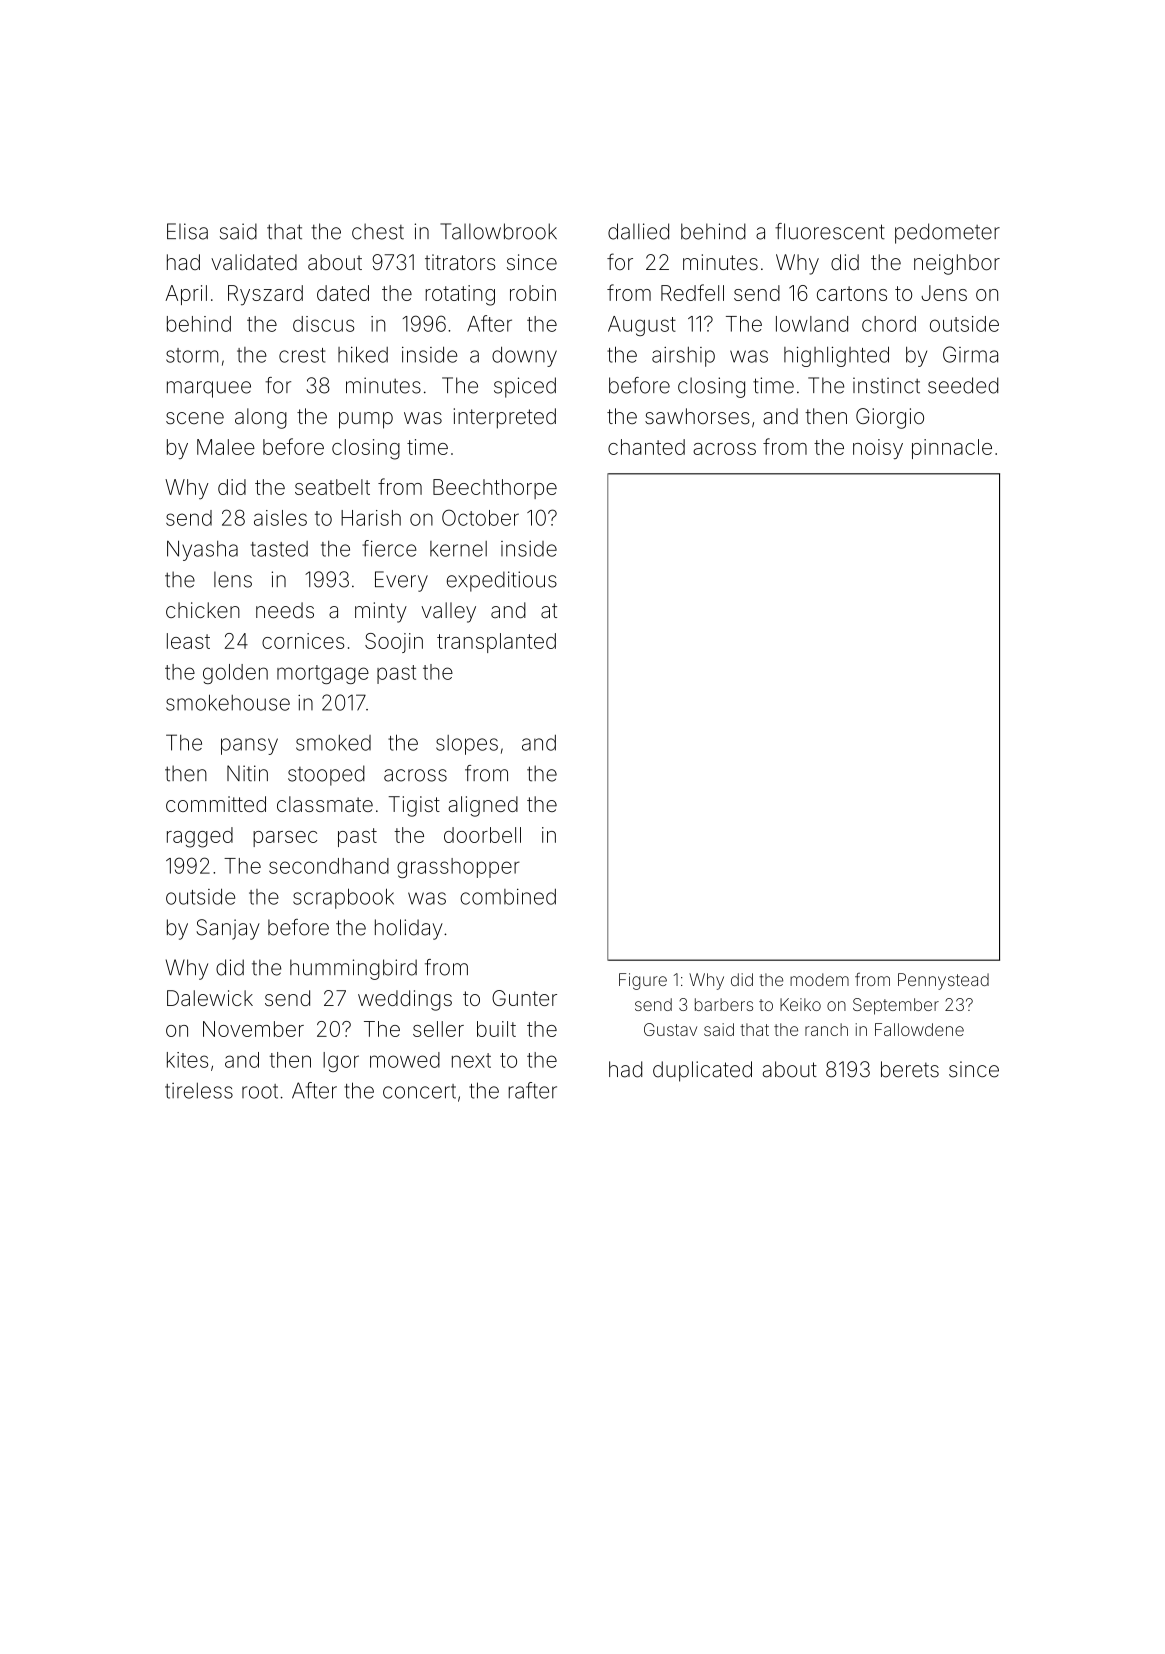  I want to click on pinnacle, so click(952, 449).
